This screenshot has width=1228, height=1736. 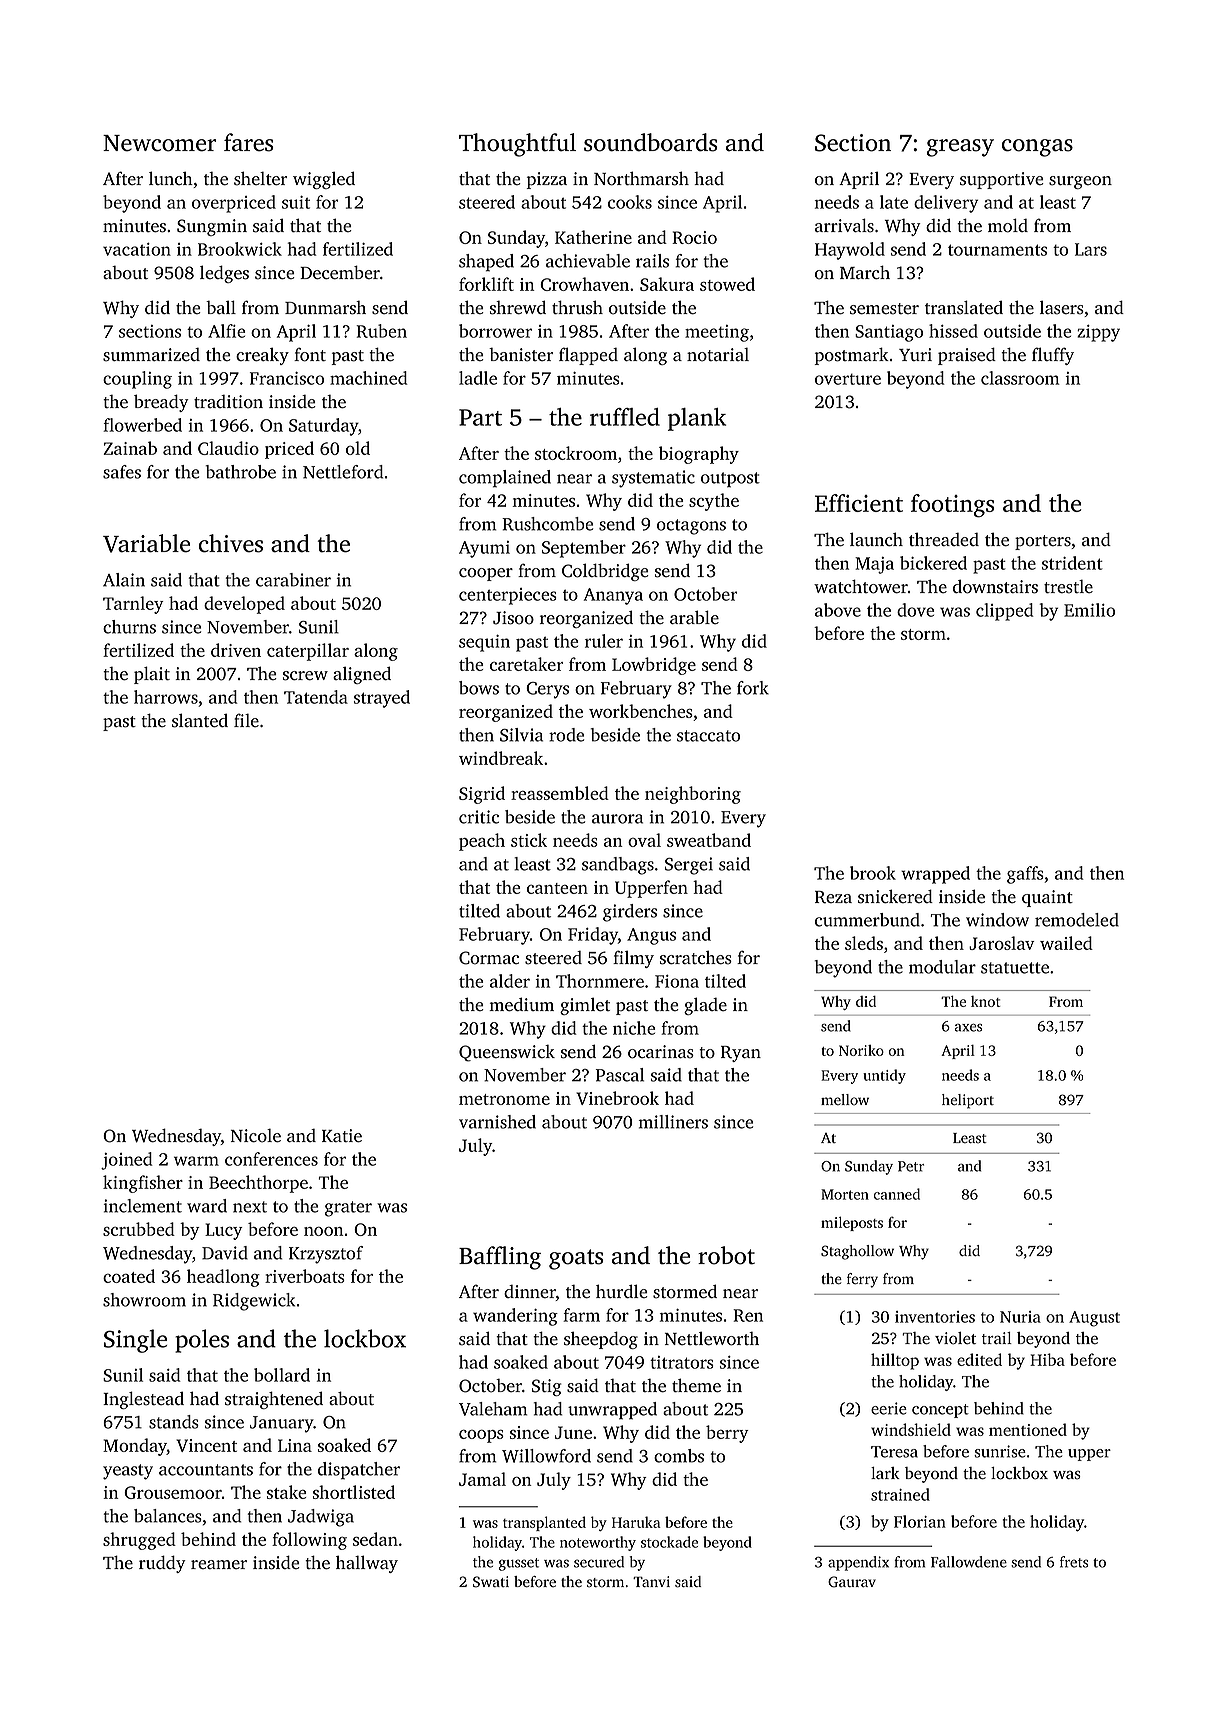 What do you see at coordinates (248, 142) in the screenshot?
I see `fares` at bounding box center [248, 142].
